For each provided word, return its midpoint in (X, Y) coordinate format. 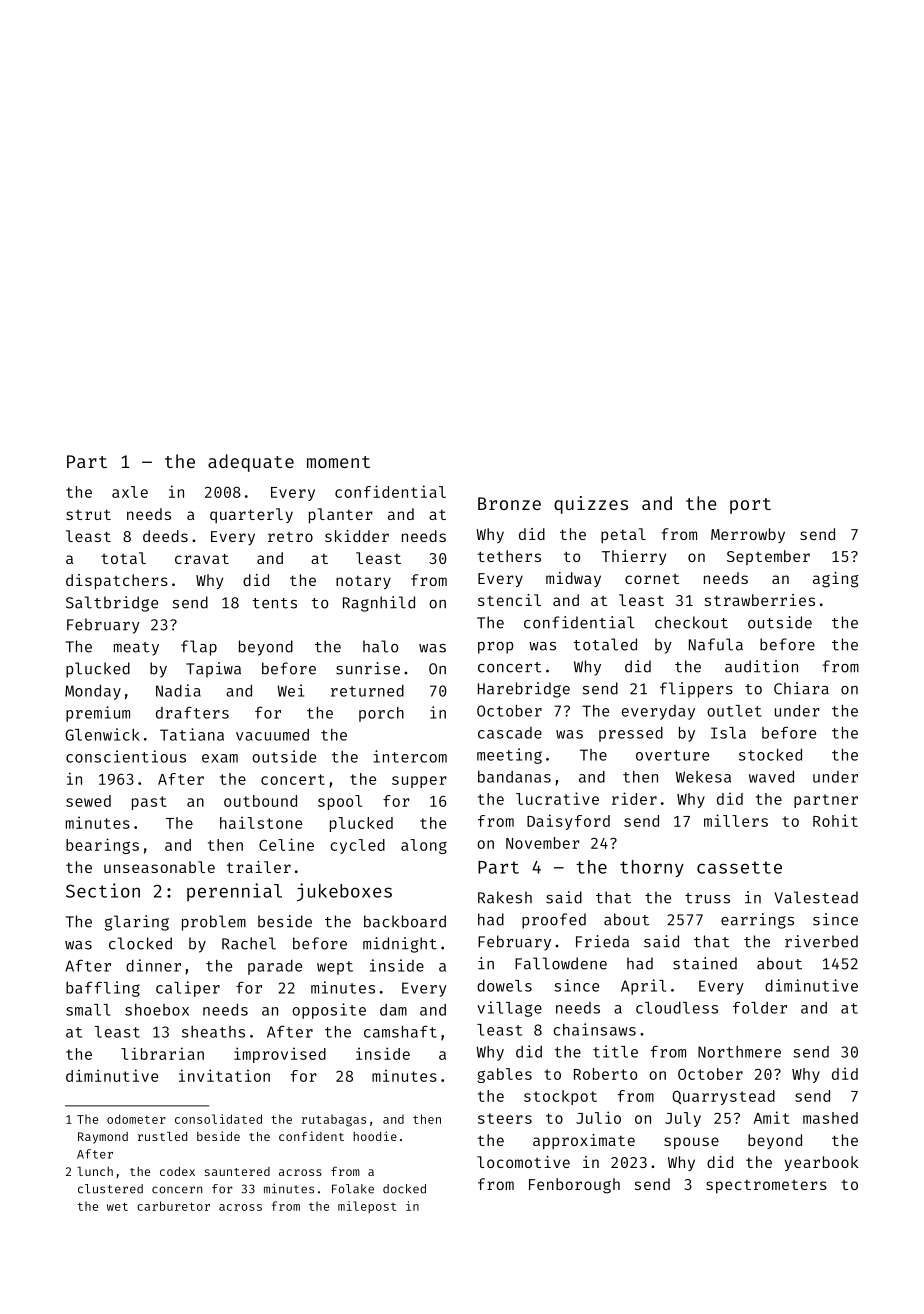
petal (623, 535)
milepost (367, 1207)
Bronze (509, 503)
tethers (509, 556)
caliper (188, 989)
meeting (509, 756)
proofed (554, 921)
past (149, 803)
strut (88, 514)
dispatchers (117, 582)
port (750, 506)
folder (760, 1007)
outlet (734, 711)
